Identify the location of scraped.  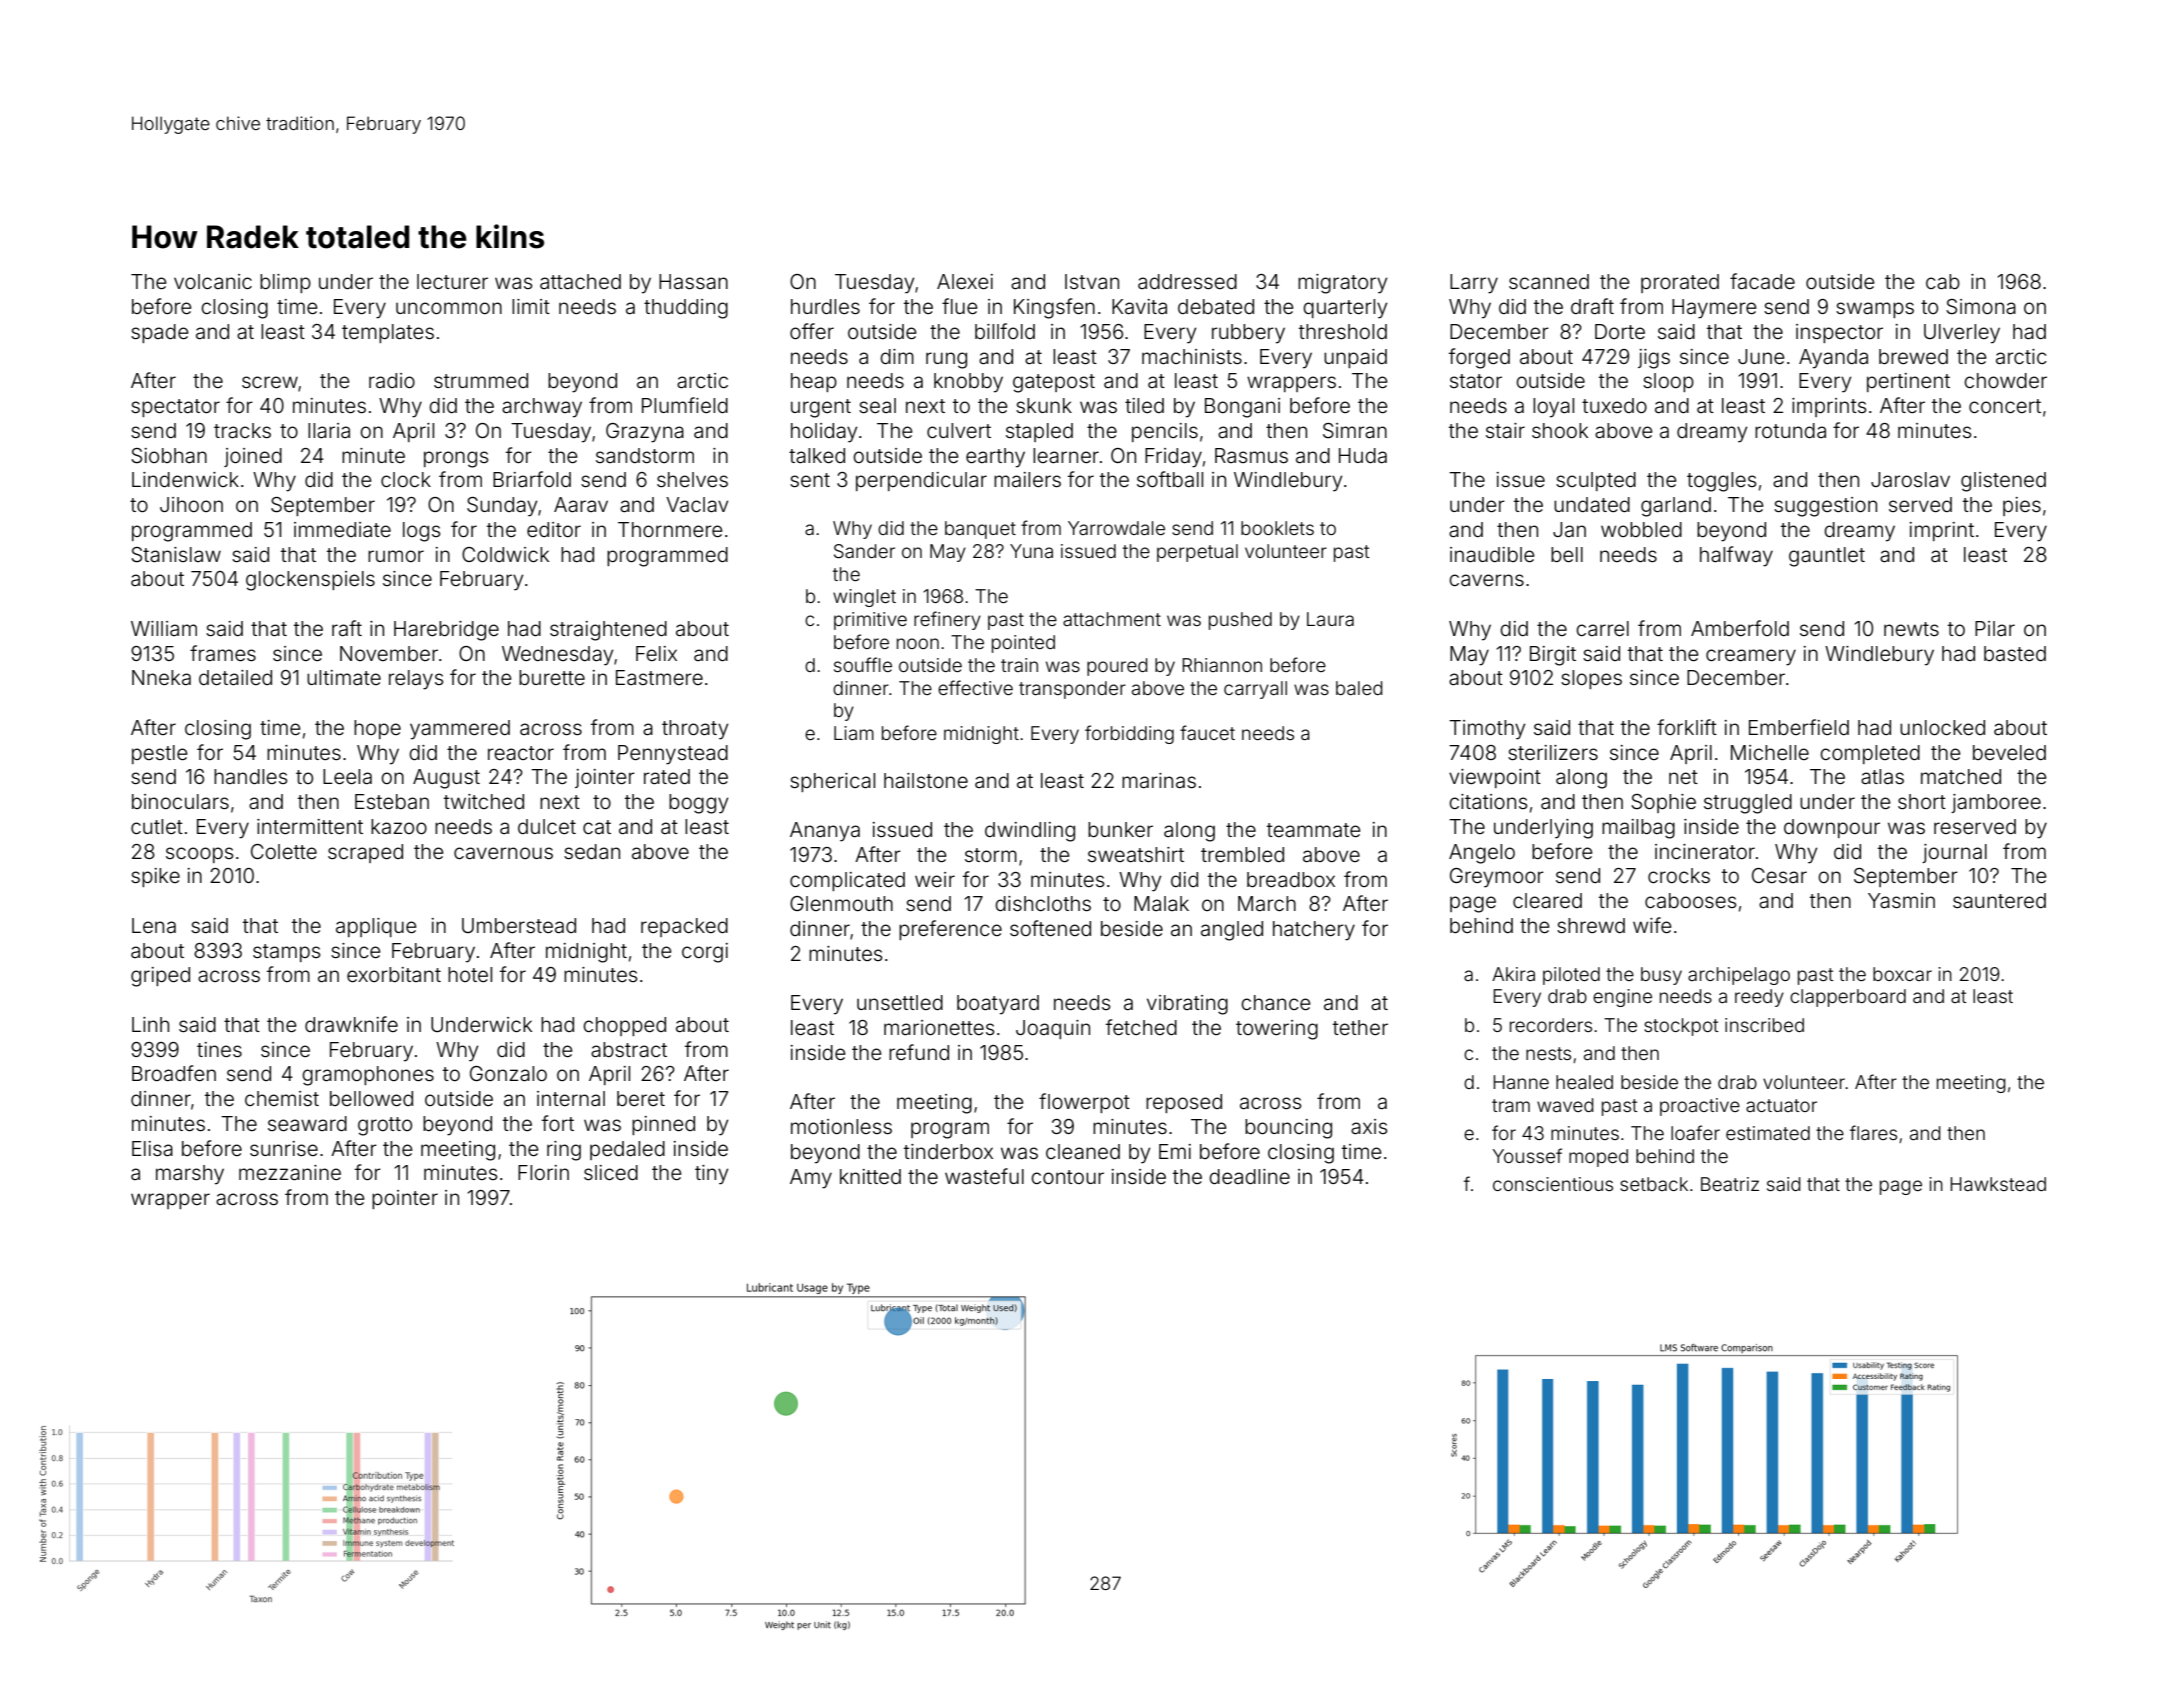
(365, 853).
